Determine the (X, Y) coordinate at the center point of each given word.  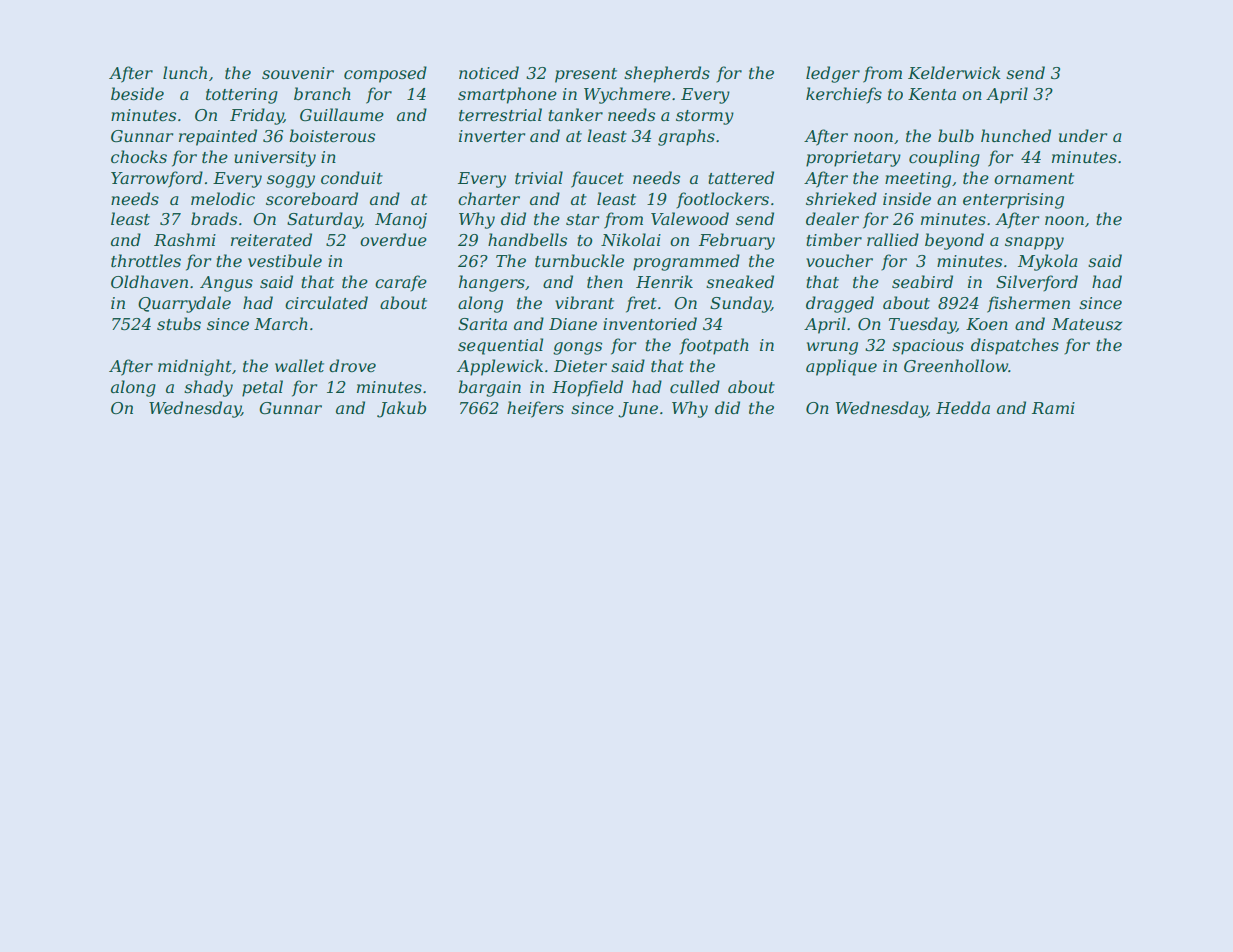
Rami (1053, 408)
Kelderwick (954, 72)
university (275, 159)
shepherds (667, 74)
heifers (535, 409)
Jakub (401, 409)
